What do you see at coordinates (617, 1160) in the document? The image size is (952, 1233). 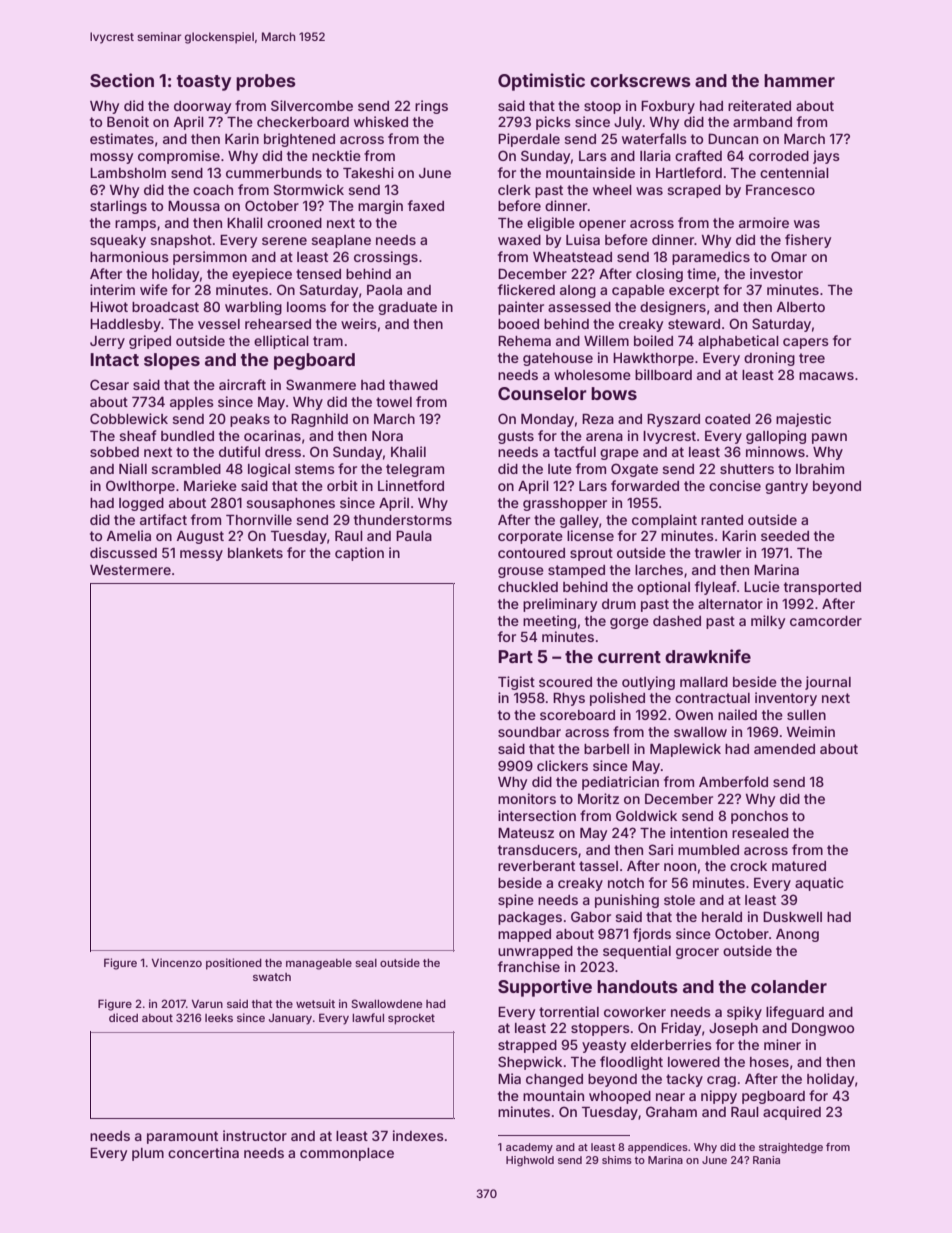 I see `shims` at bounding box center [617, 1160].
